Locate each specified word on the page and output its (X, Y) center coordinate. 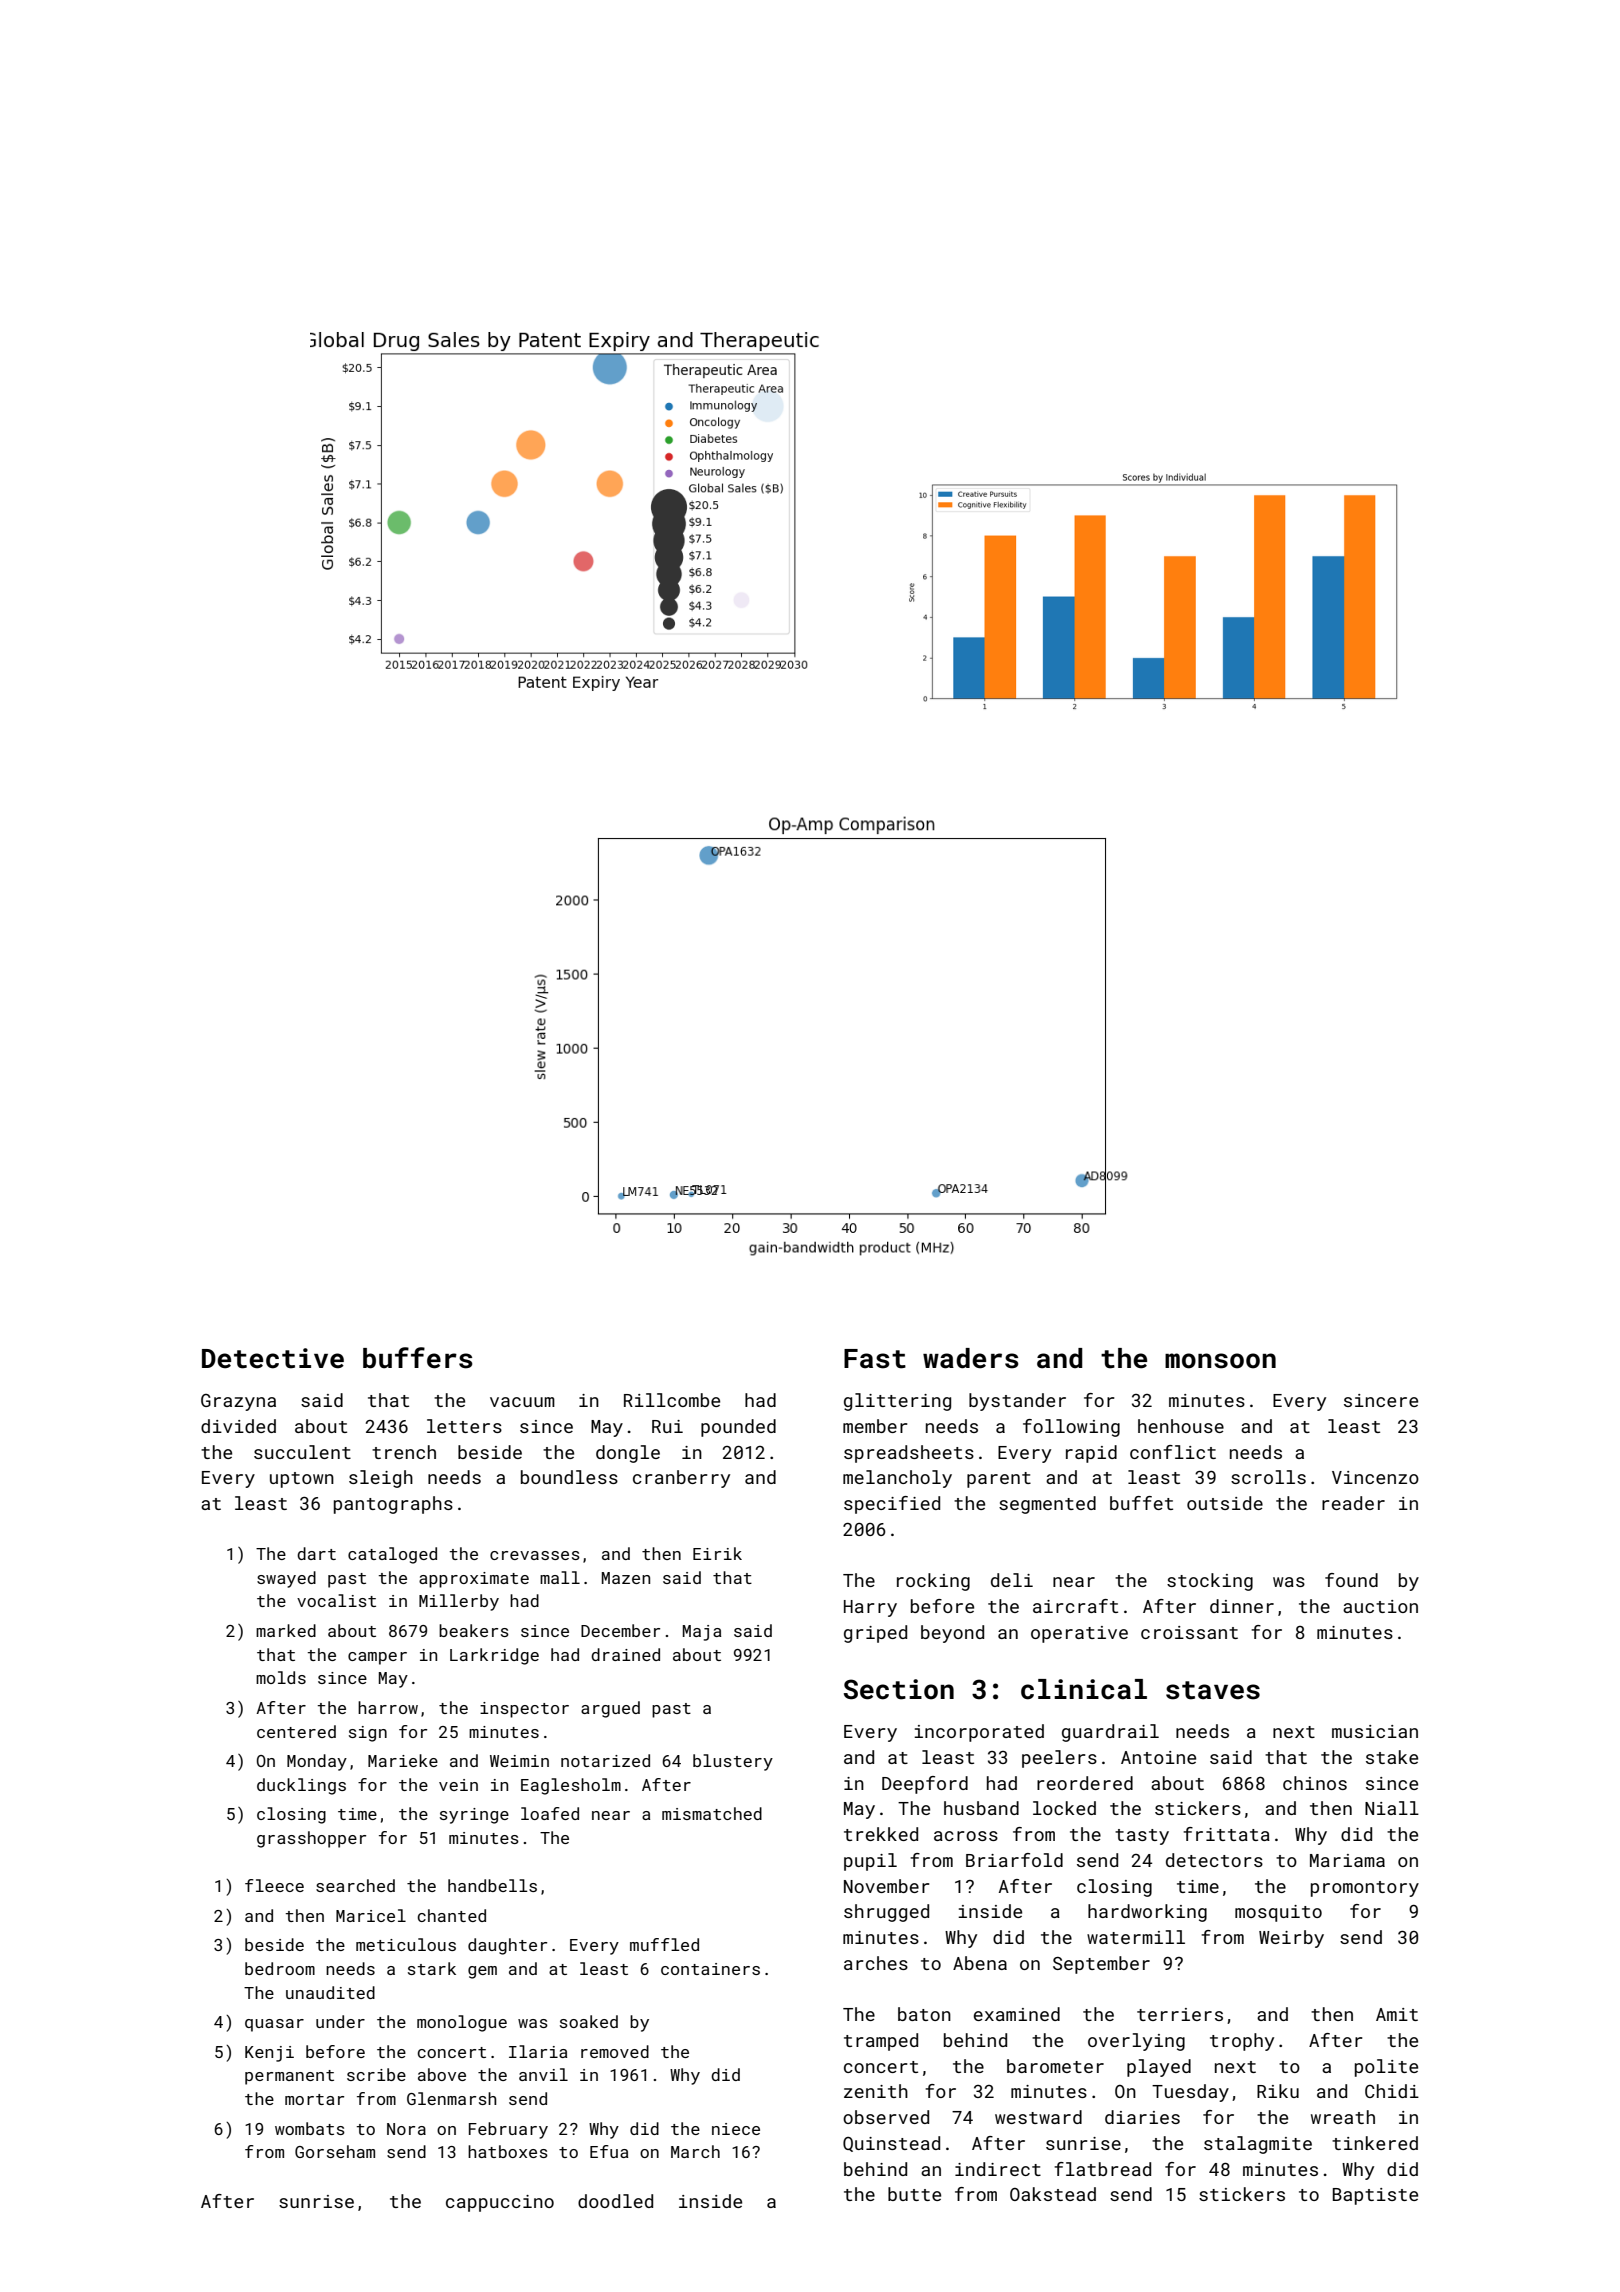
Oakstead (1053, 2194)
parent (999, 1480)
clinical (1084, 1689)
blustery (733, 1762)
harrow (388, 1707)
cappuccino (500, 2203)
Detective (273, 1358)
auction (1380, 1606)
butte (914, 2194)
